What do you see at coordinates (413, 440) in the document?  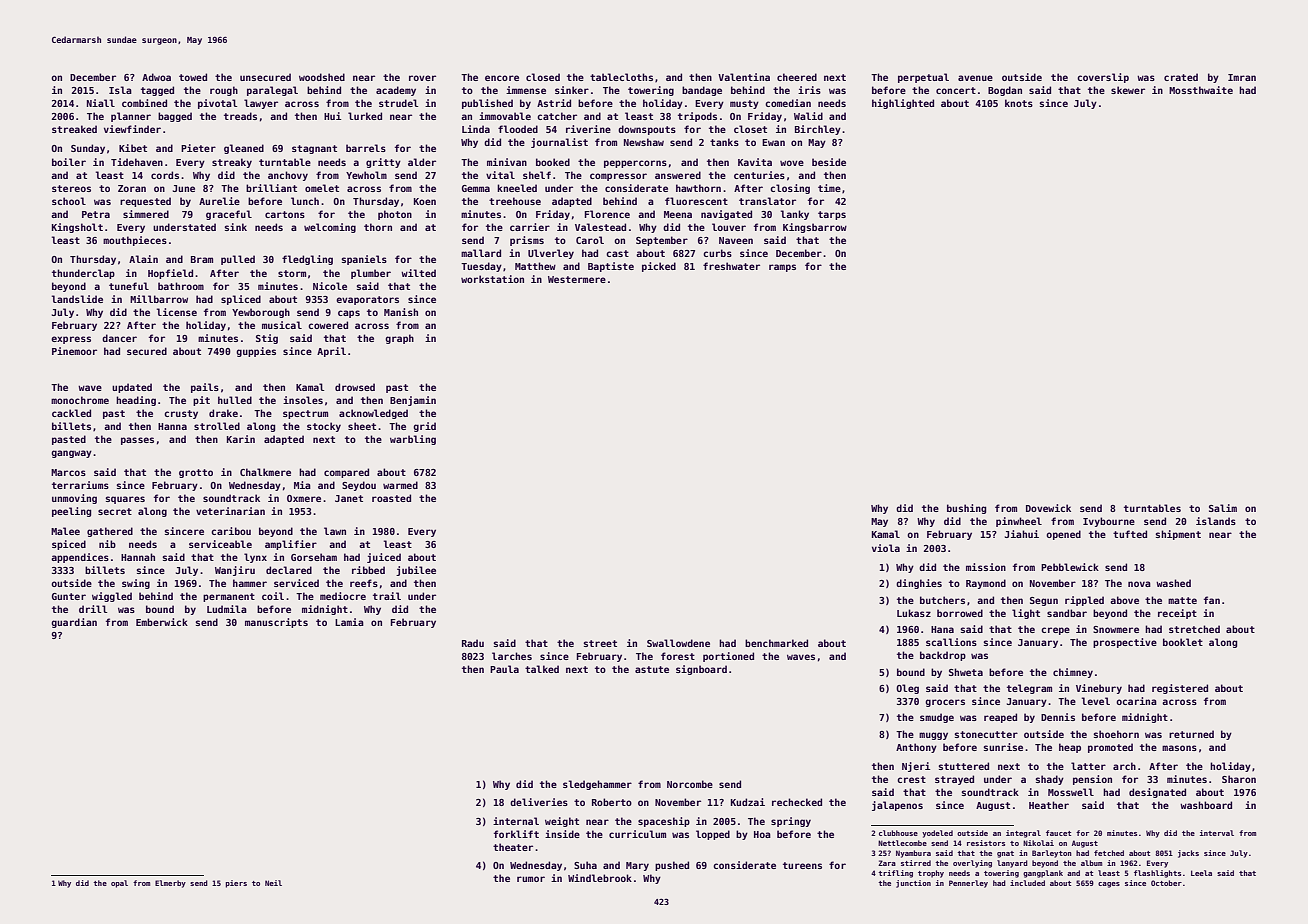 I see `warbling` at bounding box center [413, 440].
